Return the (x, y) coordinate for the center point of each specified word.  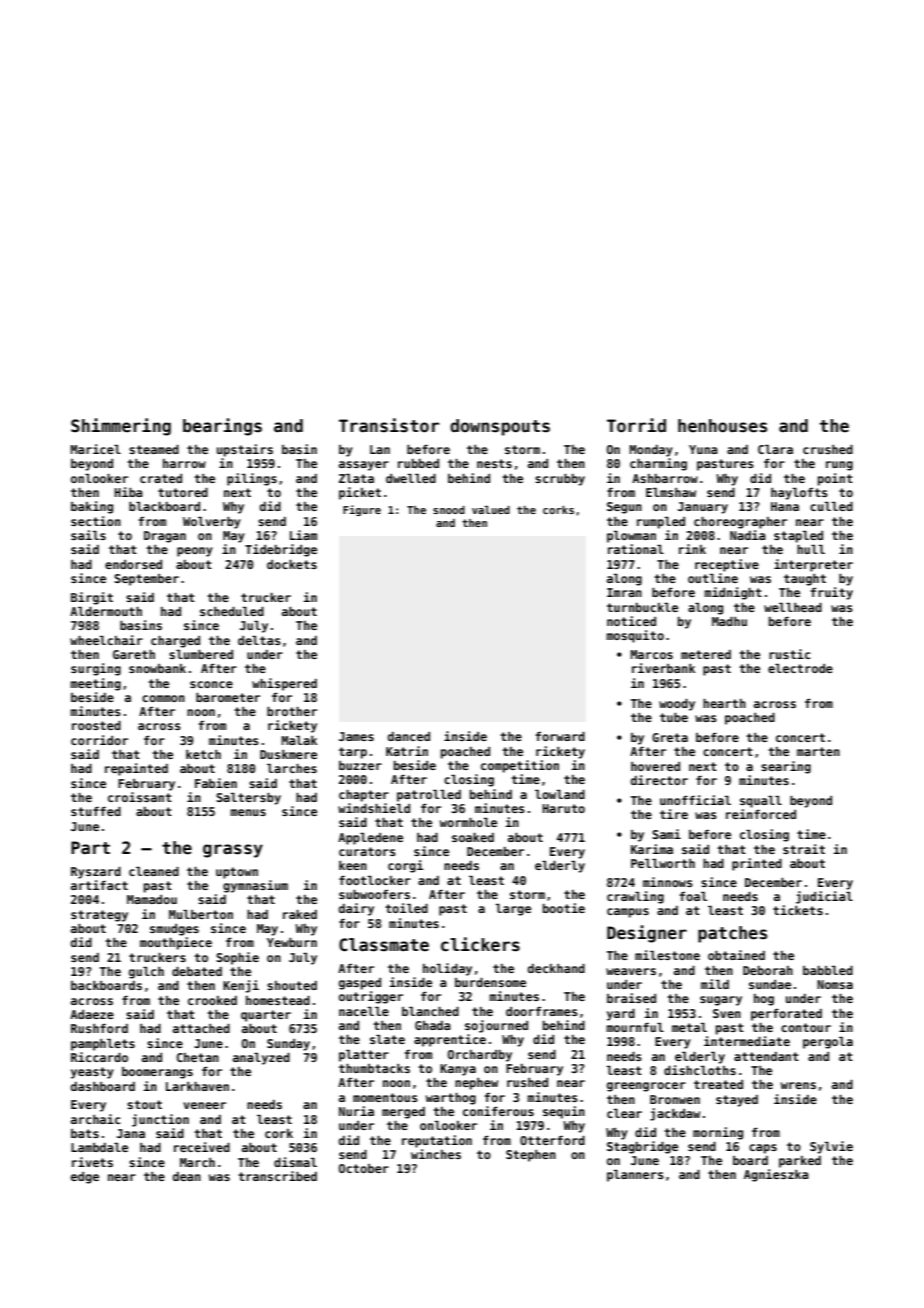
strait (804, 849)
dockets (292, 564)
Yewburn (292, 942)
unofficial (695, 800)
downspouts (500, 427)
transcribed (277, 1176)
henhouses (722, 426)
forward (560, 736)
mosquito (635, 636)
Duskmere (288, 754)
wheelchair (106, 640)
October (364, 1168)
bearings (222, 427)
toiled (406, 908)
